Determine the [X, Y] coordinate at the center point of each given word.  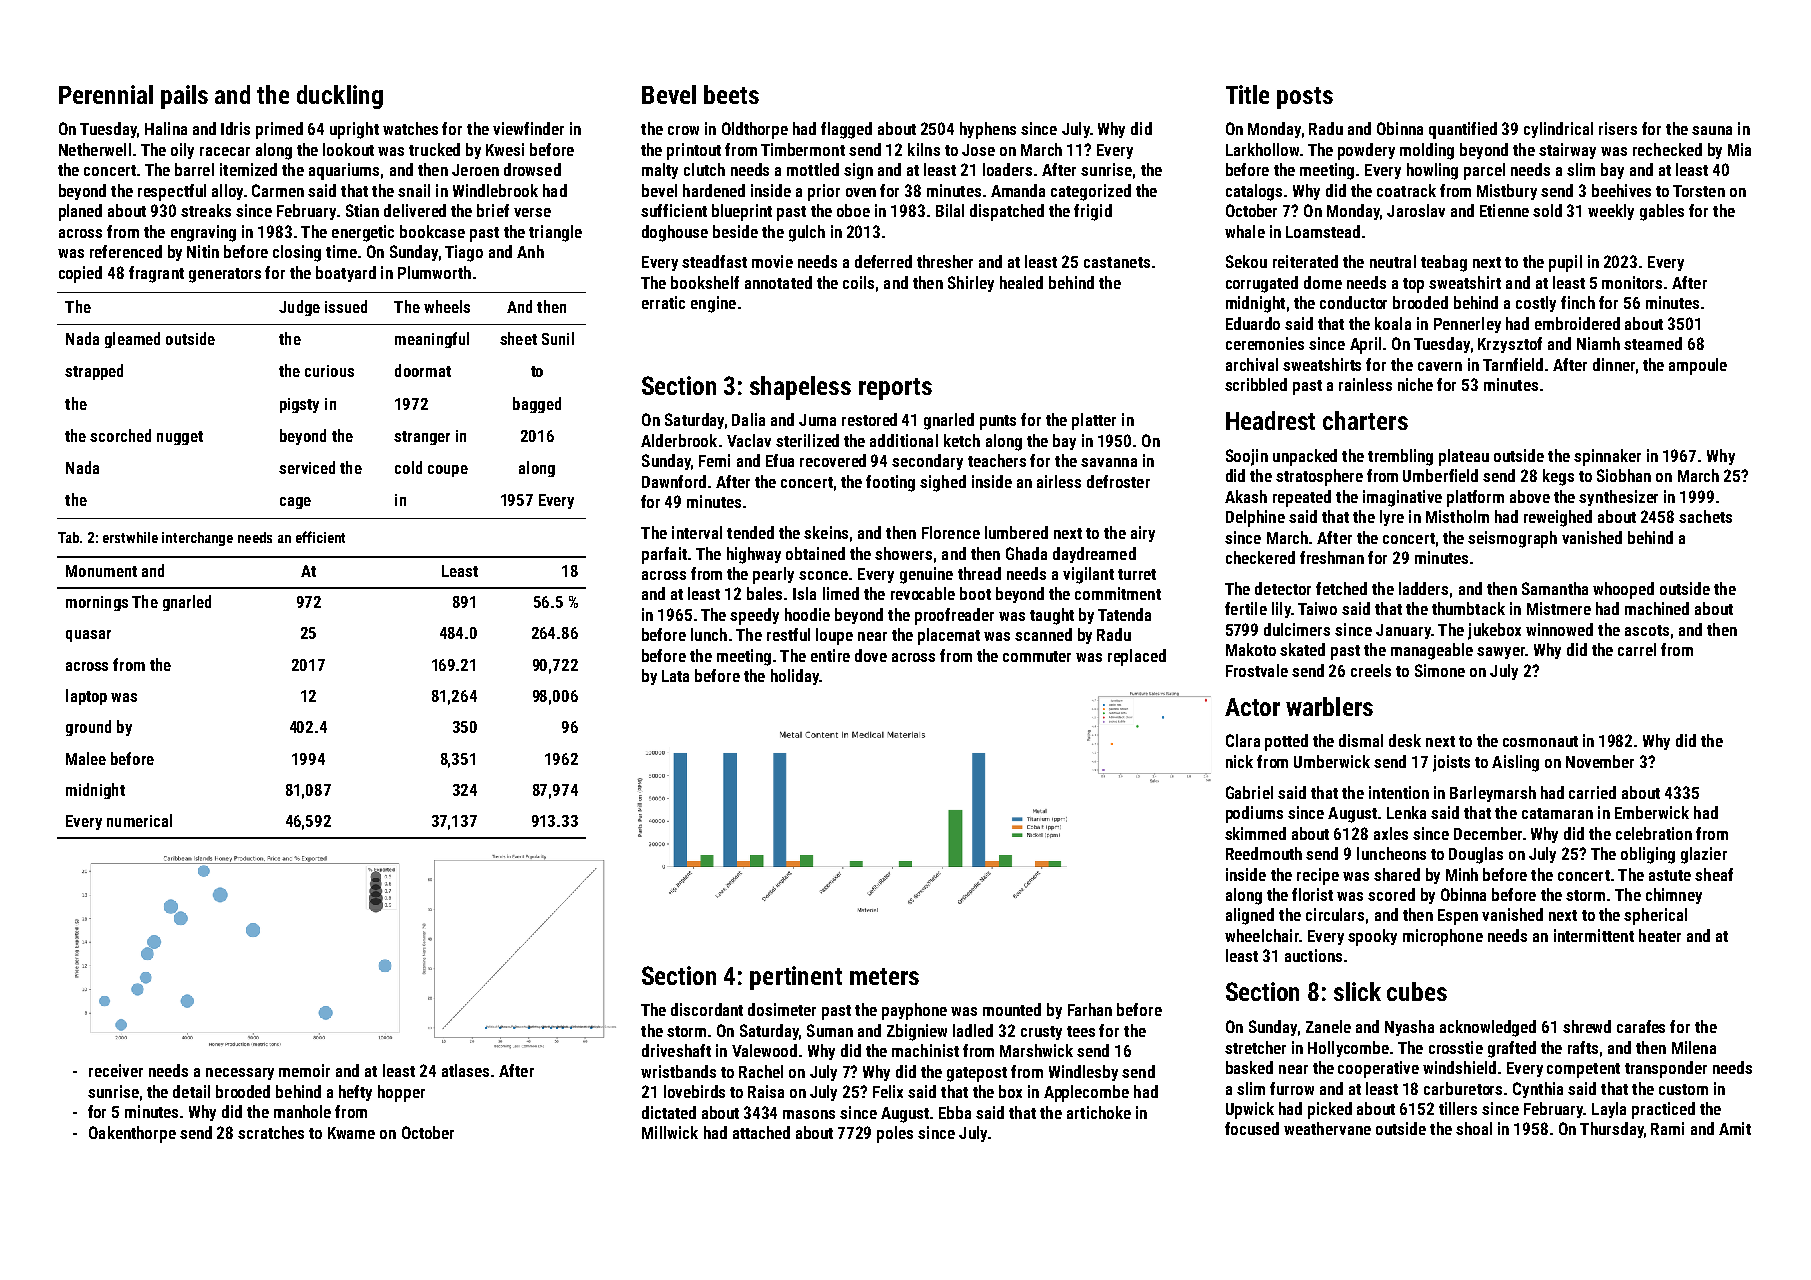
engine [713, 304]
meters [884, 976]
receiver [116, 1070]
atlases [465, 1070]
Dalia [748, 419]
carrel [1637, 649]
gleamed [132, 340]
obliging [1648, 855]
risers [1618, 128]
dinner [1614, 364]
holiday [795, 677]
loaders [1007, 169]
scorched [120, 435]
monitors [1632, 282]
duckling [340, 97]
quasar [88, 636]
